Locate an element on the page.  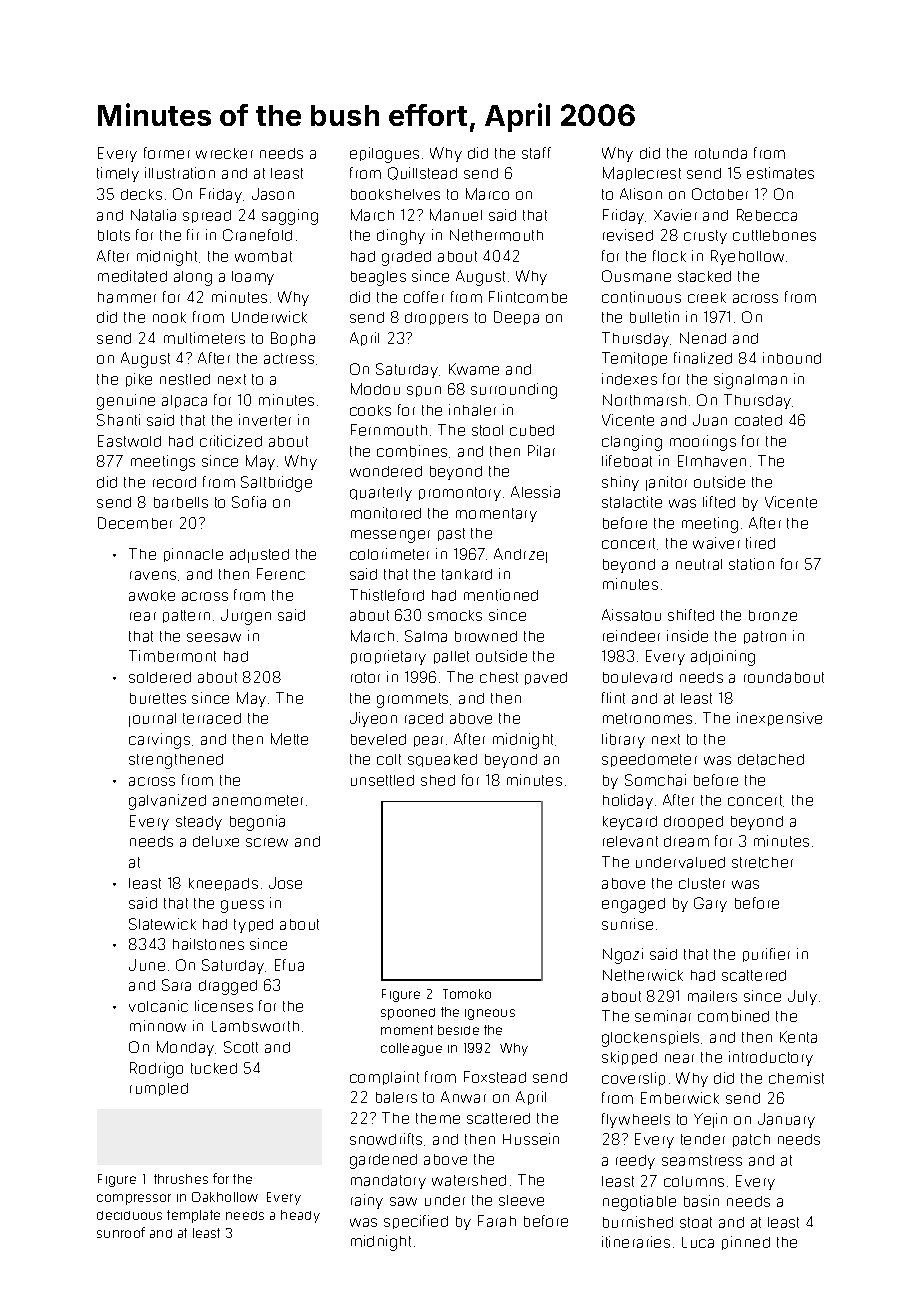
rotunda is located at coordinates (721, 153).
